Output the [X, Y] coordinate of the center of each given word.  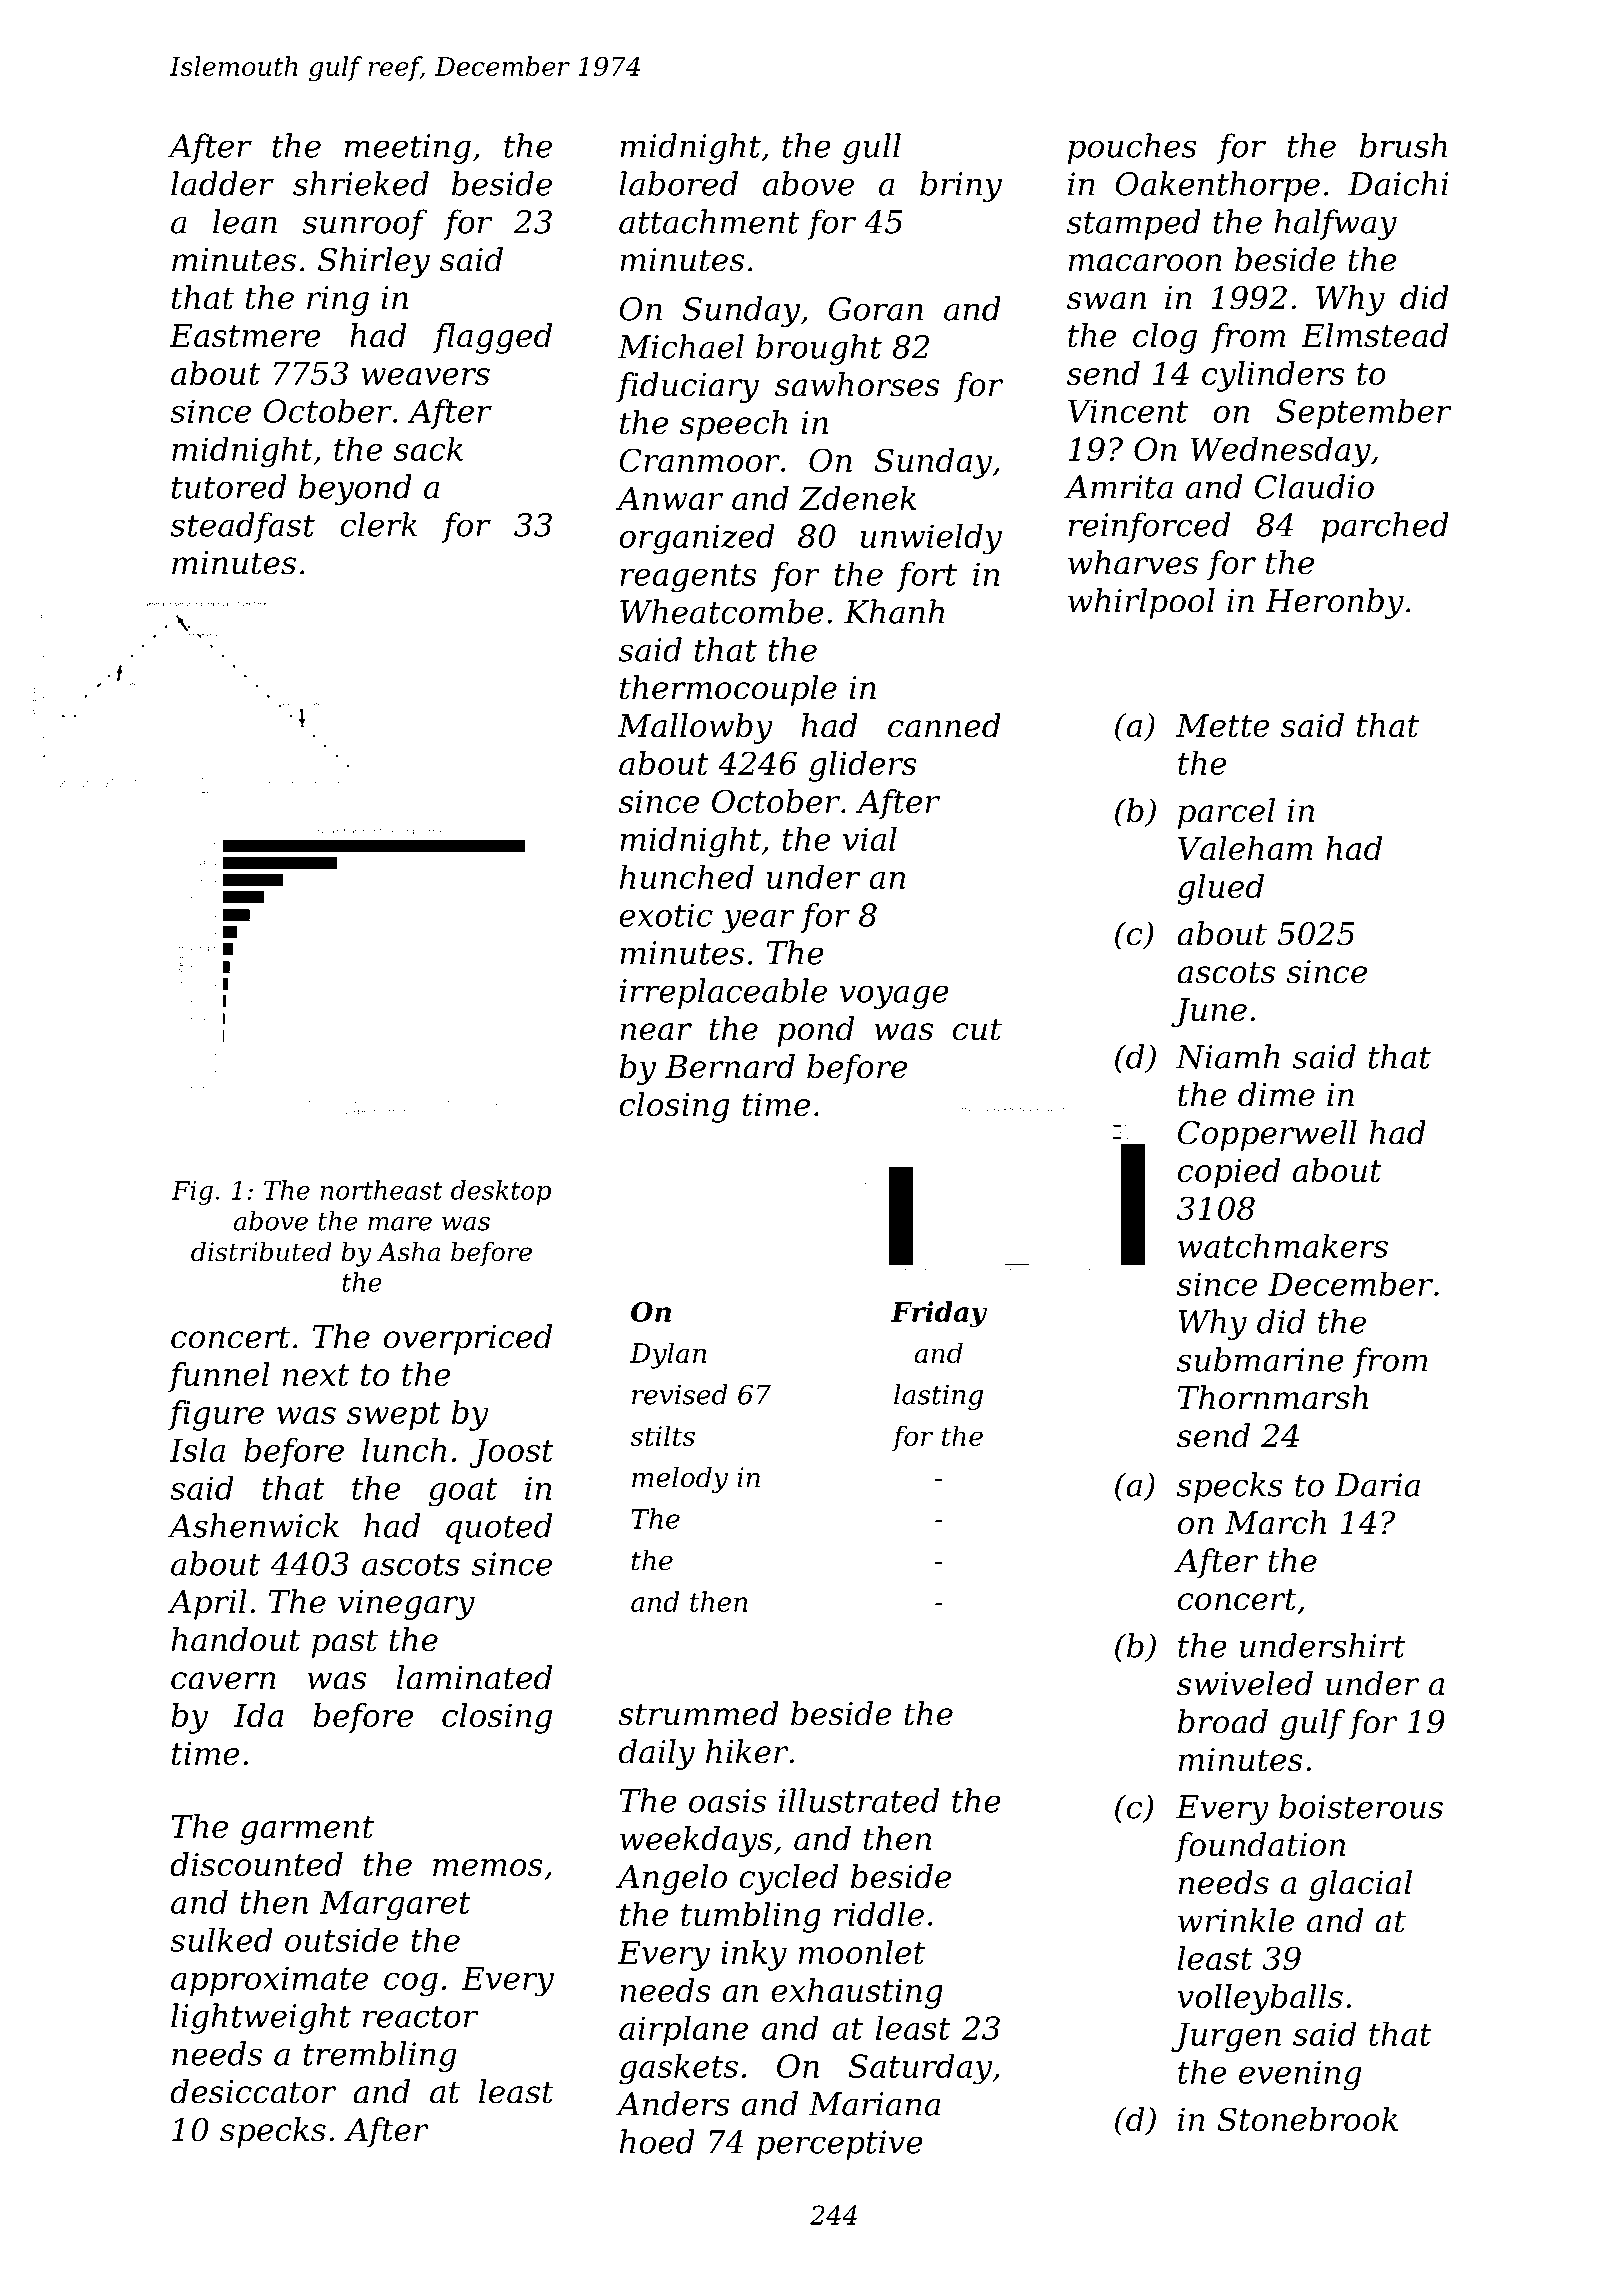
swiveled [1245, 1683]
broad [1223, 1721]
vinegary [406, 1605]
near [656, 1032]
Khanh [894, 611]
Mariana [874, 2104]
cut [977, 1029]
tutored [229, 486]
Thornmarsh [1273, 1397]
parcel [1226, 813]
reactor [420, 2017]
